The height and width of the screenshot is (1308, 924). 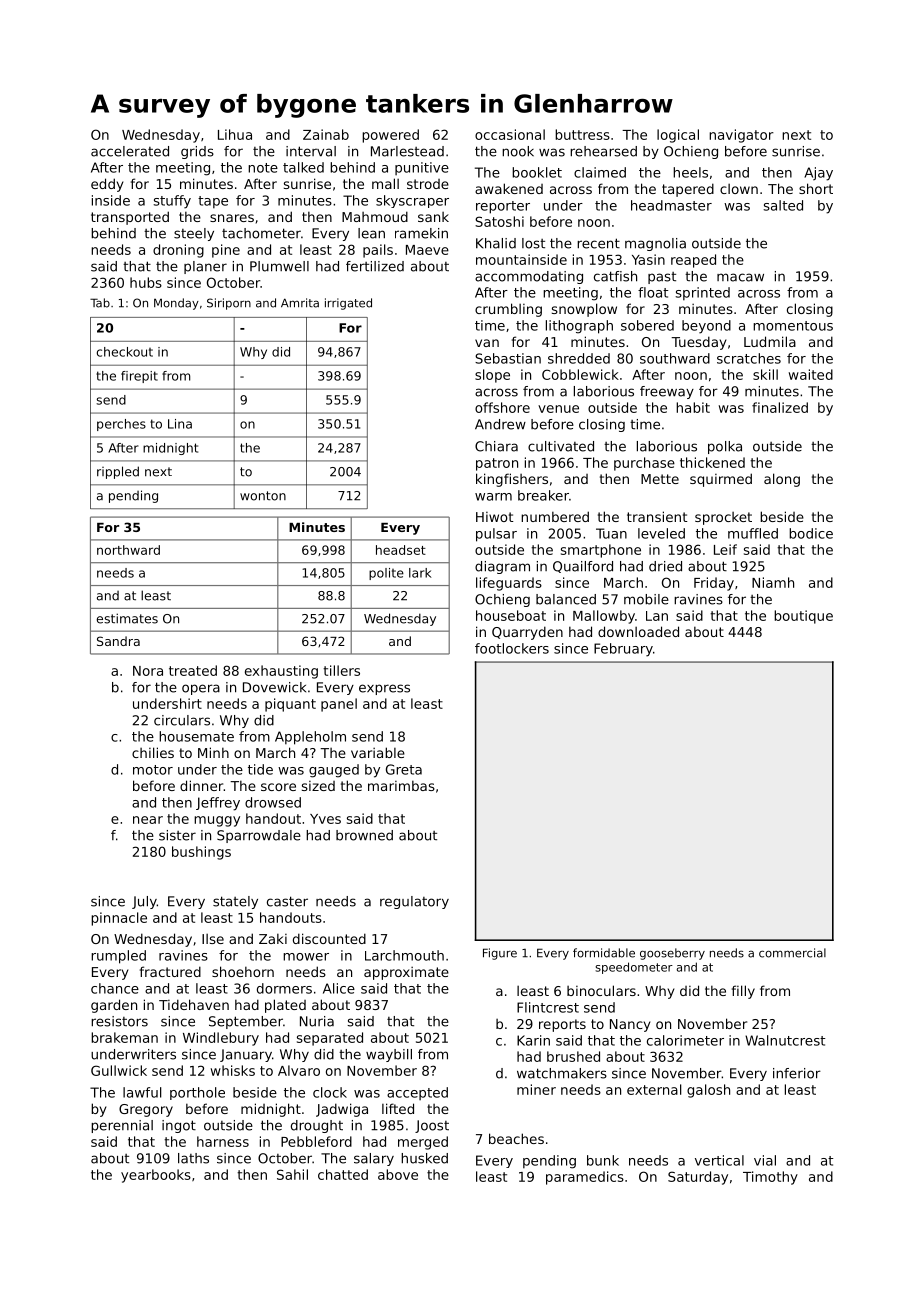 What do you see at coordinates (792, 953) in the screenshot?
I see `commercial` at bounding box center [792, 953].
